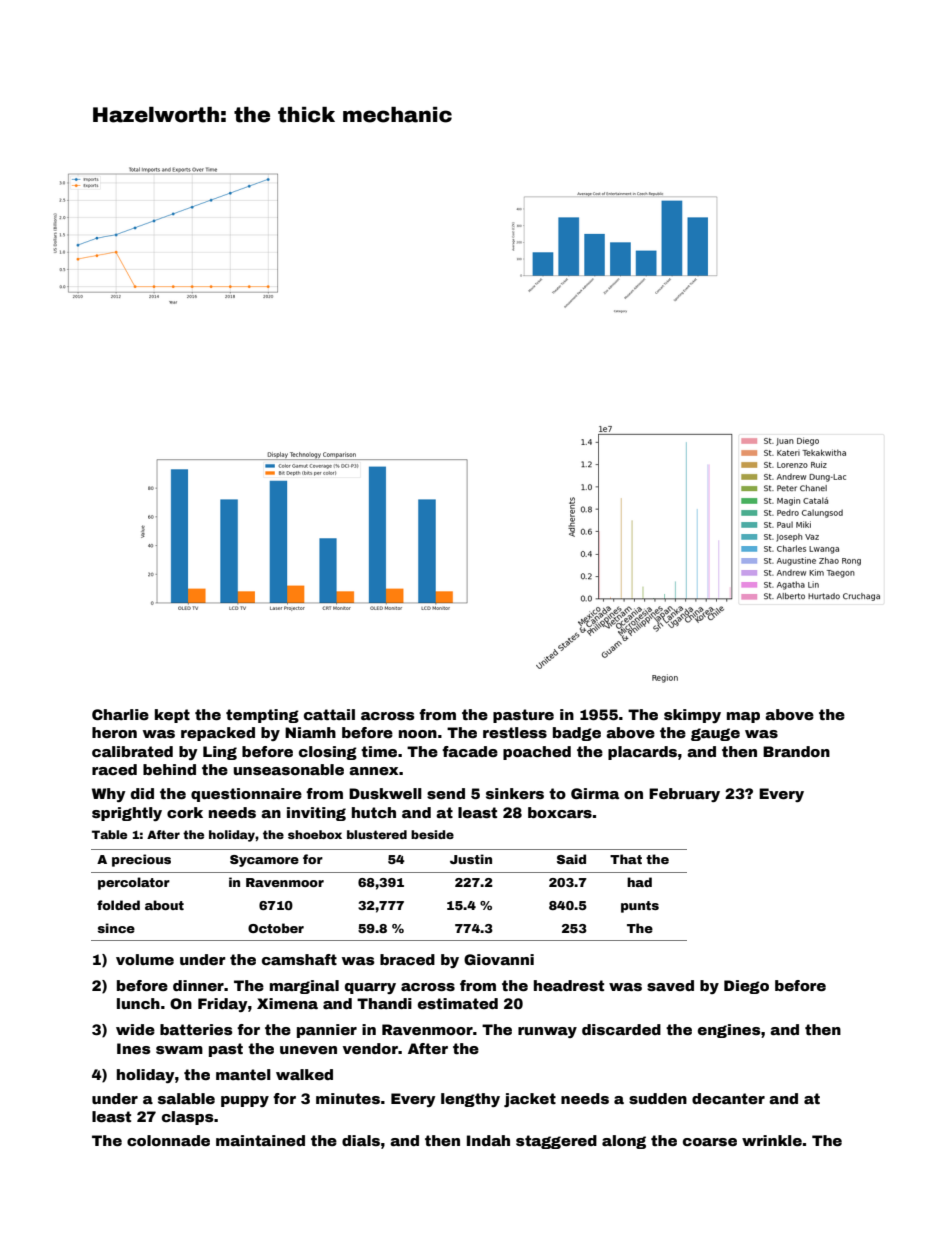 The width and height of the page is (952, 1233). Describe the element at coordinates (328, 753) in the page. I see `closing` at that location.
